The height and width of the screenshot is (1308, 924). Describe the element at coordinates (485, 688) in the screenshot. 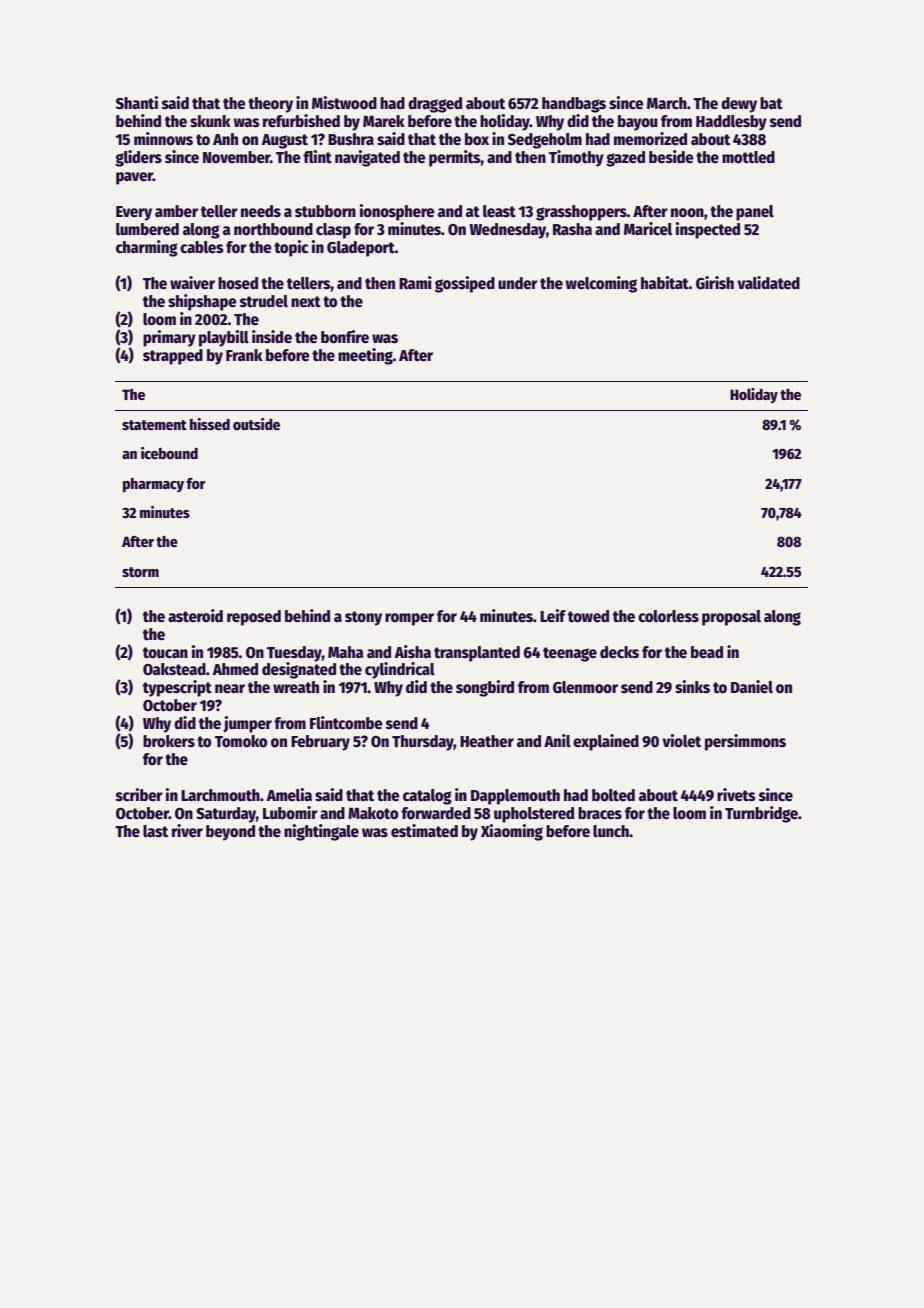

I see `songbird` at that location.
